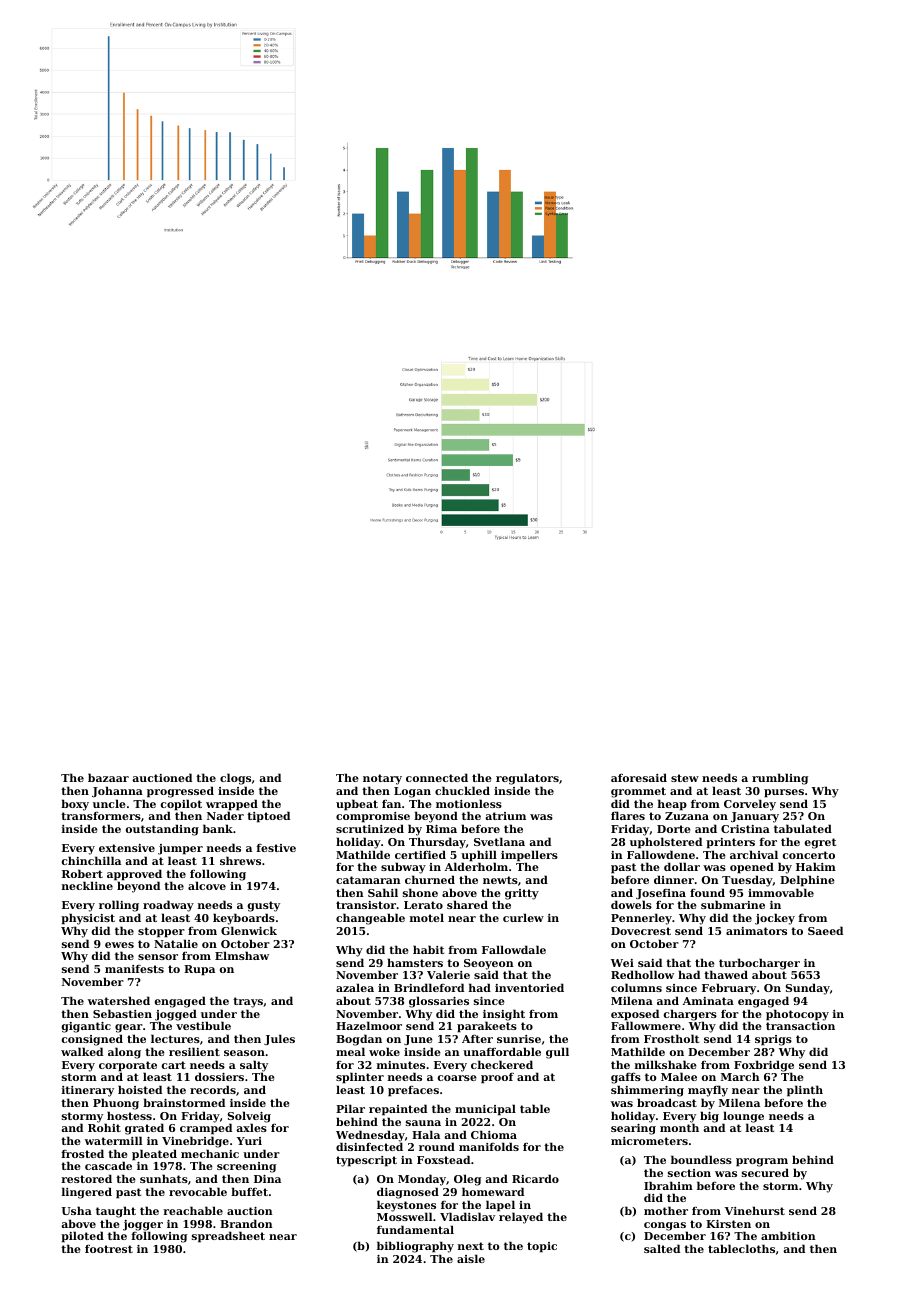  What do you see at coordinates (413, 1091) in the screenshot?
I see `prefaces` at bounding box center [413, 1091].
